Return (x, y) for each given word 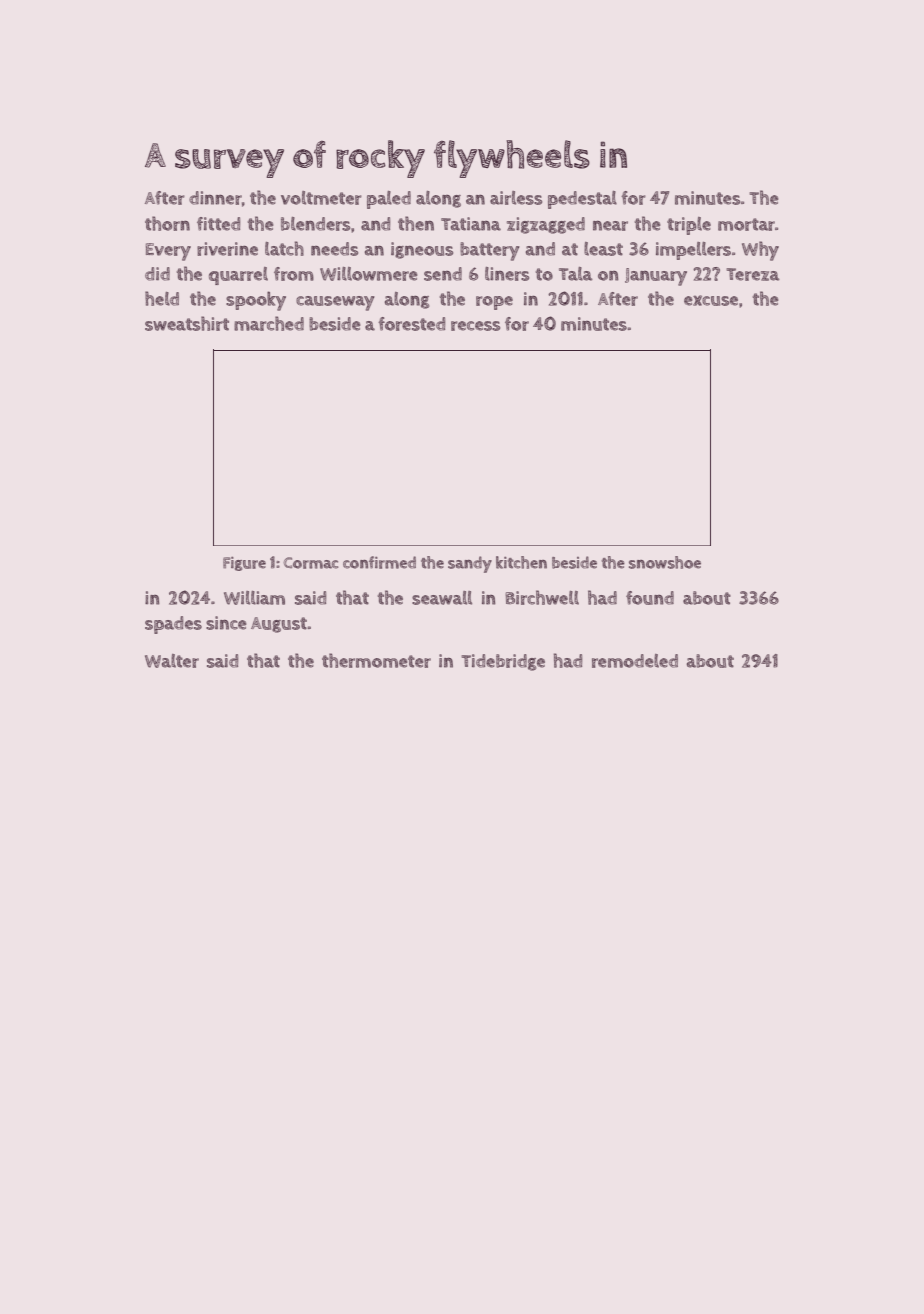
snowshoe (665, 562)
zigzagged (546, 225)
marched (269, 323)
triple (689, 226)
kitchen (521, 562)
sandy (470, 564)
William (254, 598)
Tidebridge (503, 662)
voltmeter (321, 198)
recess (475, 326)
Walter (172, 661)
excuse (711, 300)
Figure (244, 564)
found (650, 598)
